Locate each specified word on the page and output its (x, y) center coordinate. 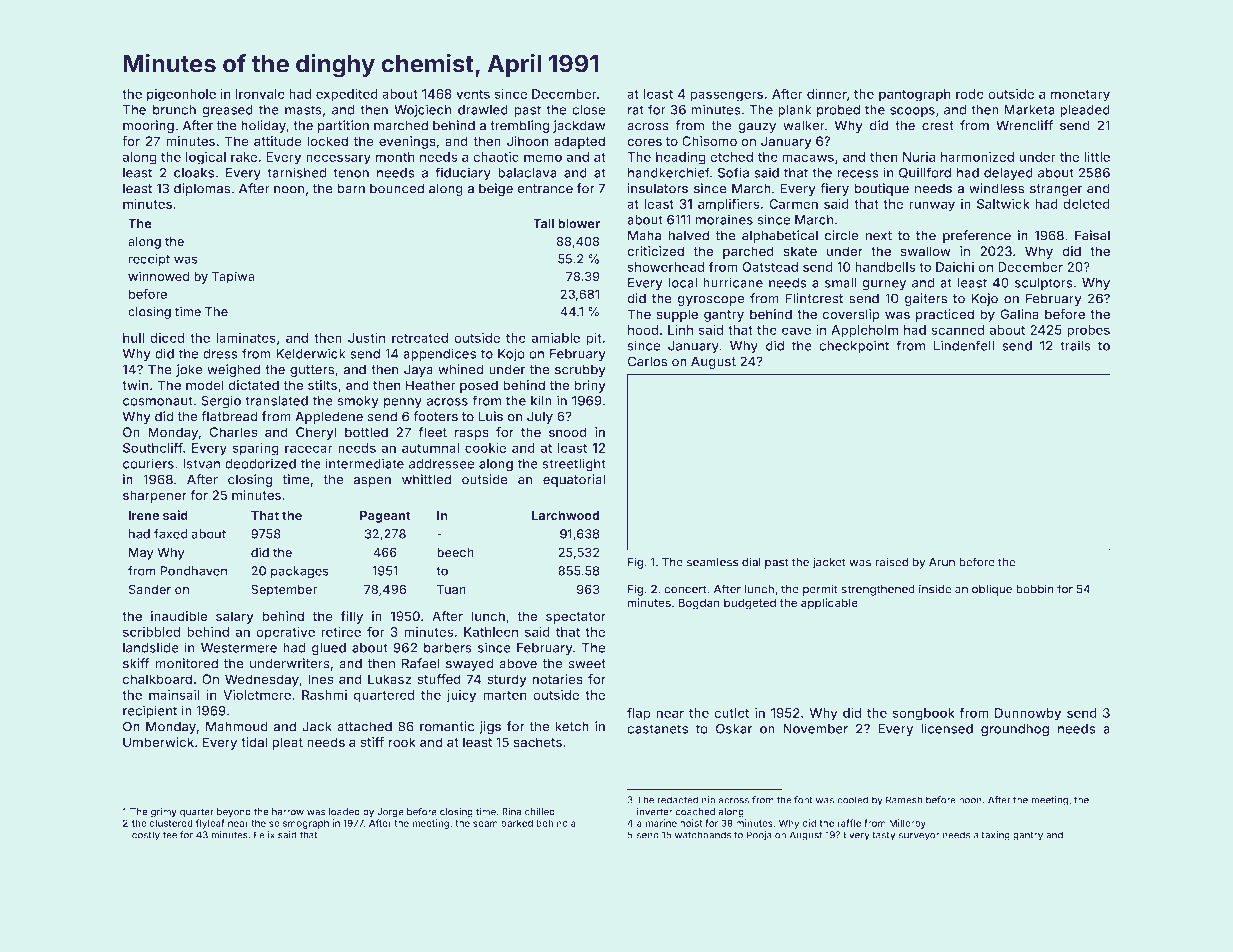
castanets (657, 729)
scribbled (152, 632)
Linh (680, 329)
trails (1075, 345)
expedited (347, 95)
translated (277, 401)
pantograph (915, 95)
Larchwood (565, 515)
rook (402, 742)
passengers (726, 96)
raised (891, 562)
